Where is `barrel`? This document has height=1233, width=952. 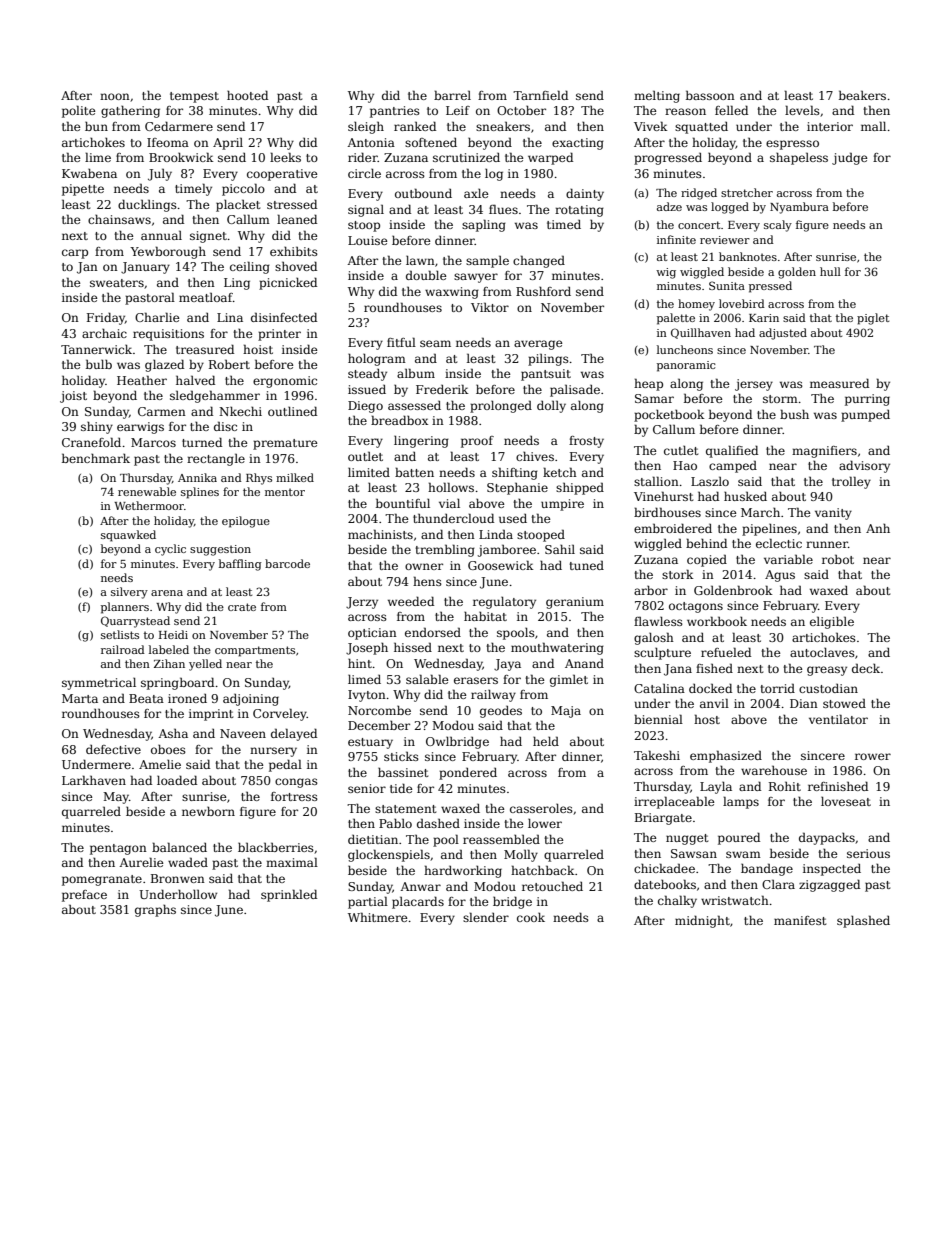 barrel is located at coordinates (452, 95).
